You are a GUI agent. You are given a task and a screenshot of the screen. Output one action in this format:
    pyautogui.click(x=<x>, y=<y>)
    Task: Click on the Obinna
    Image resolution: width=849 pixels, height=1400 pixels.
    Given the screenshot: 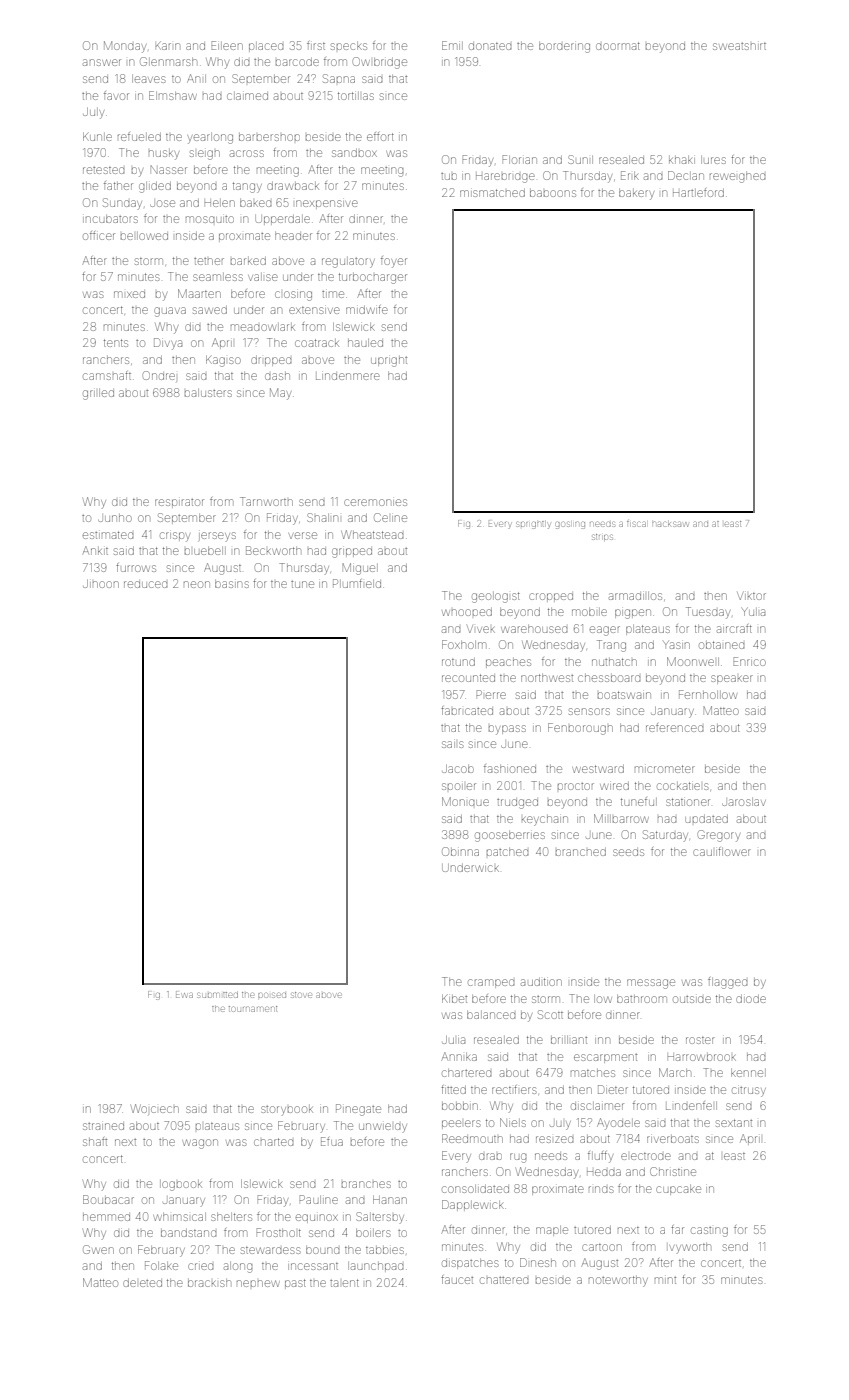 What is the action you would take?
    pyautogui.click(x=460, y=851)
